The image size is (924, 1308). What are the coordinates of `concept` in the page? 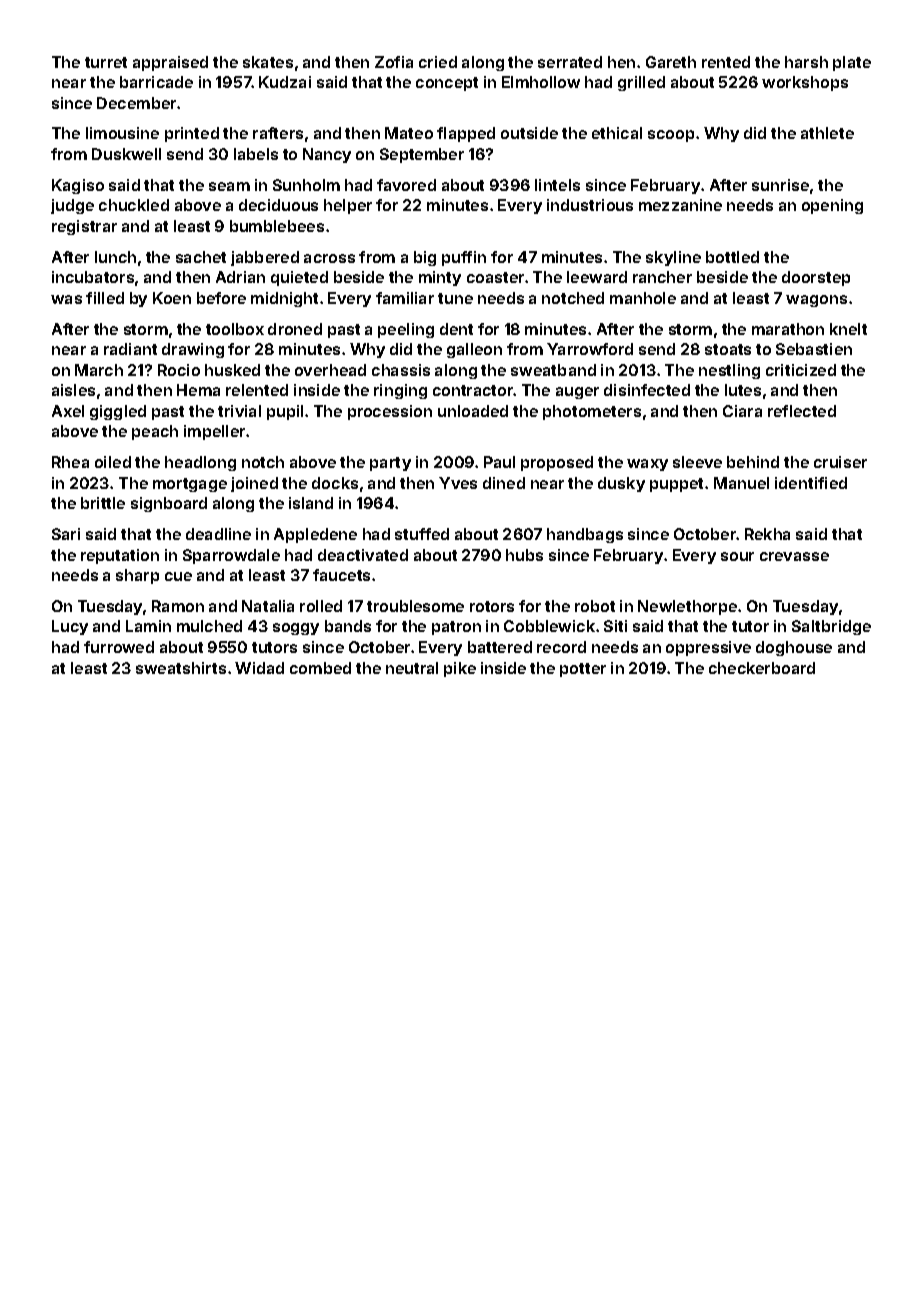 It's located at (447, 84).
